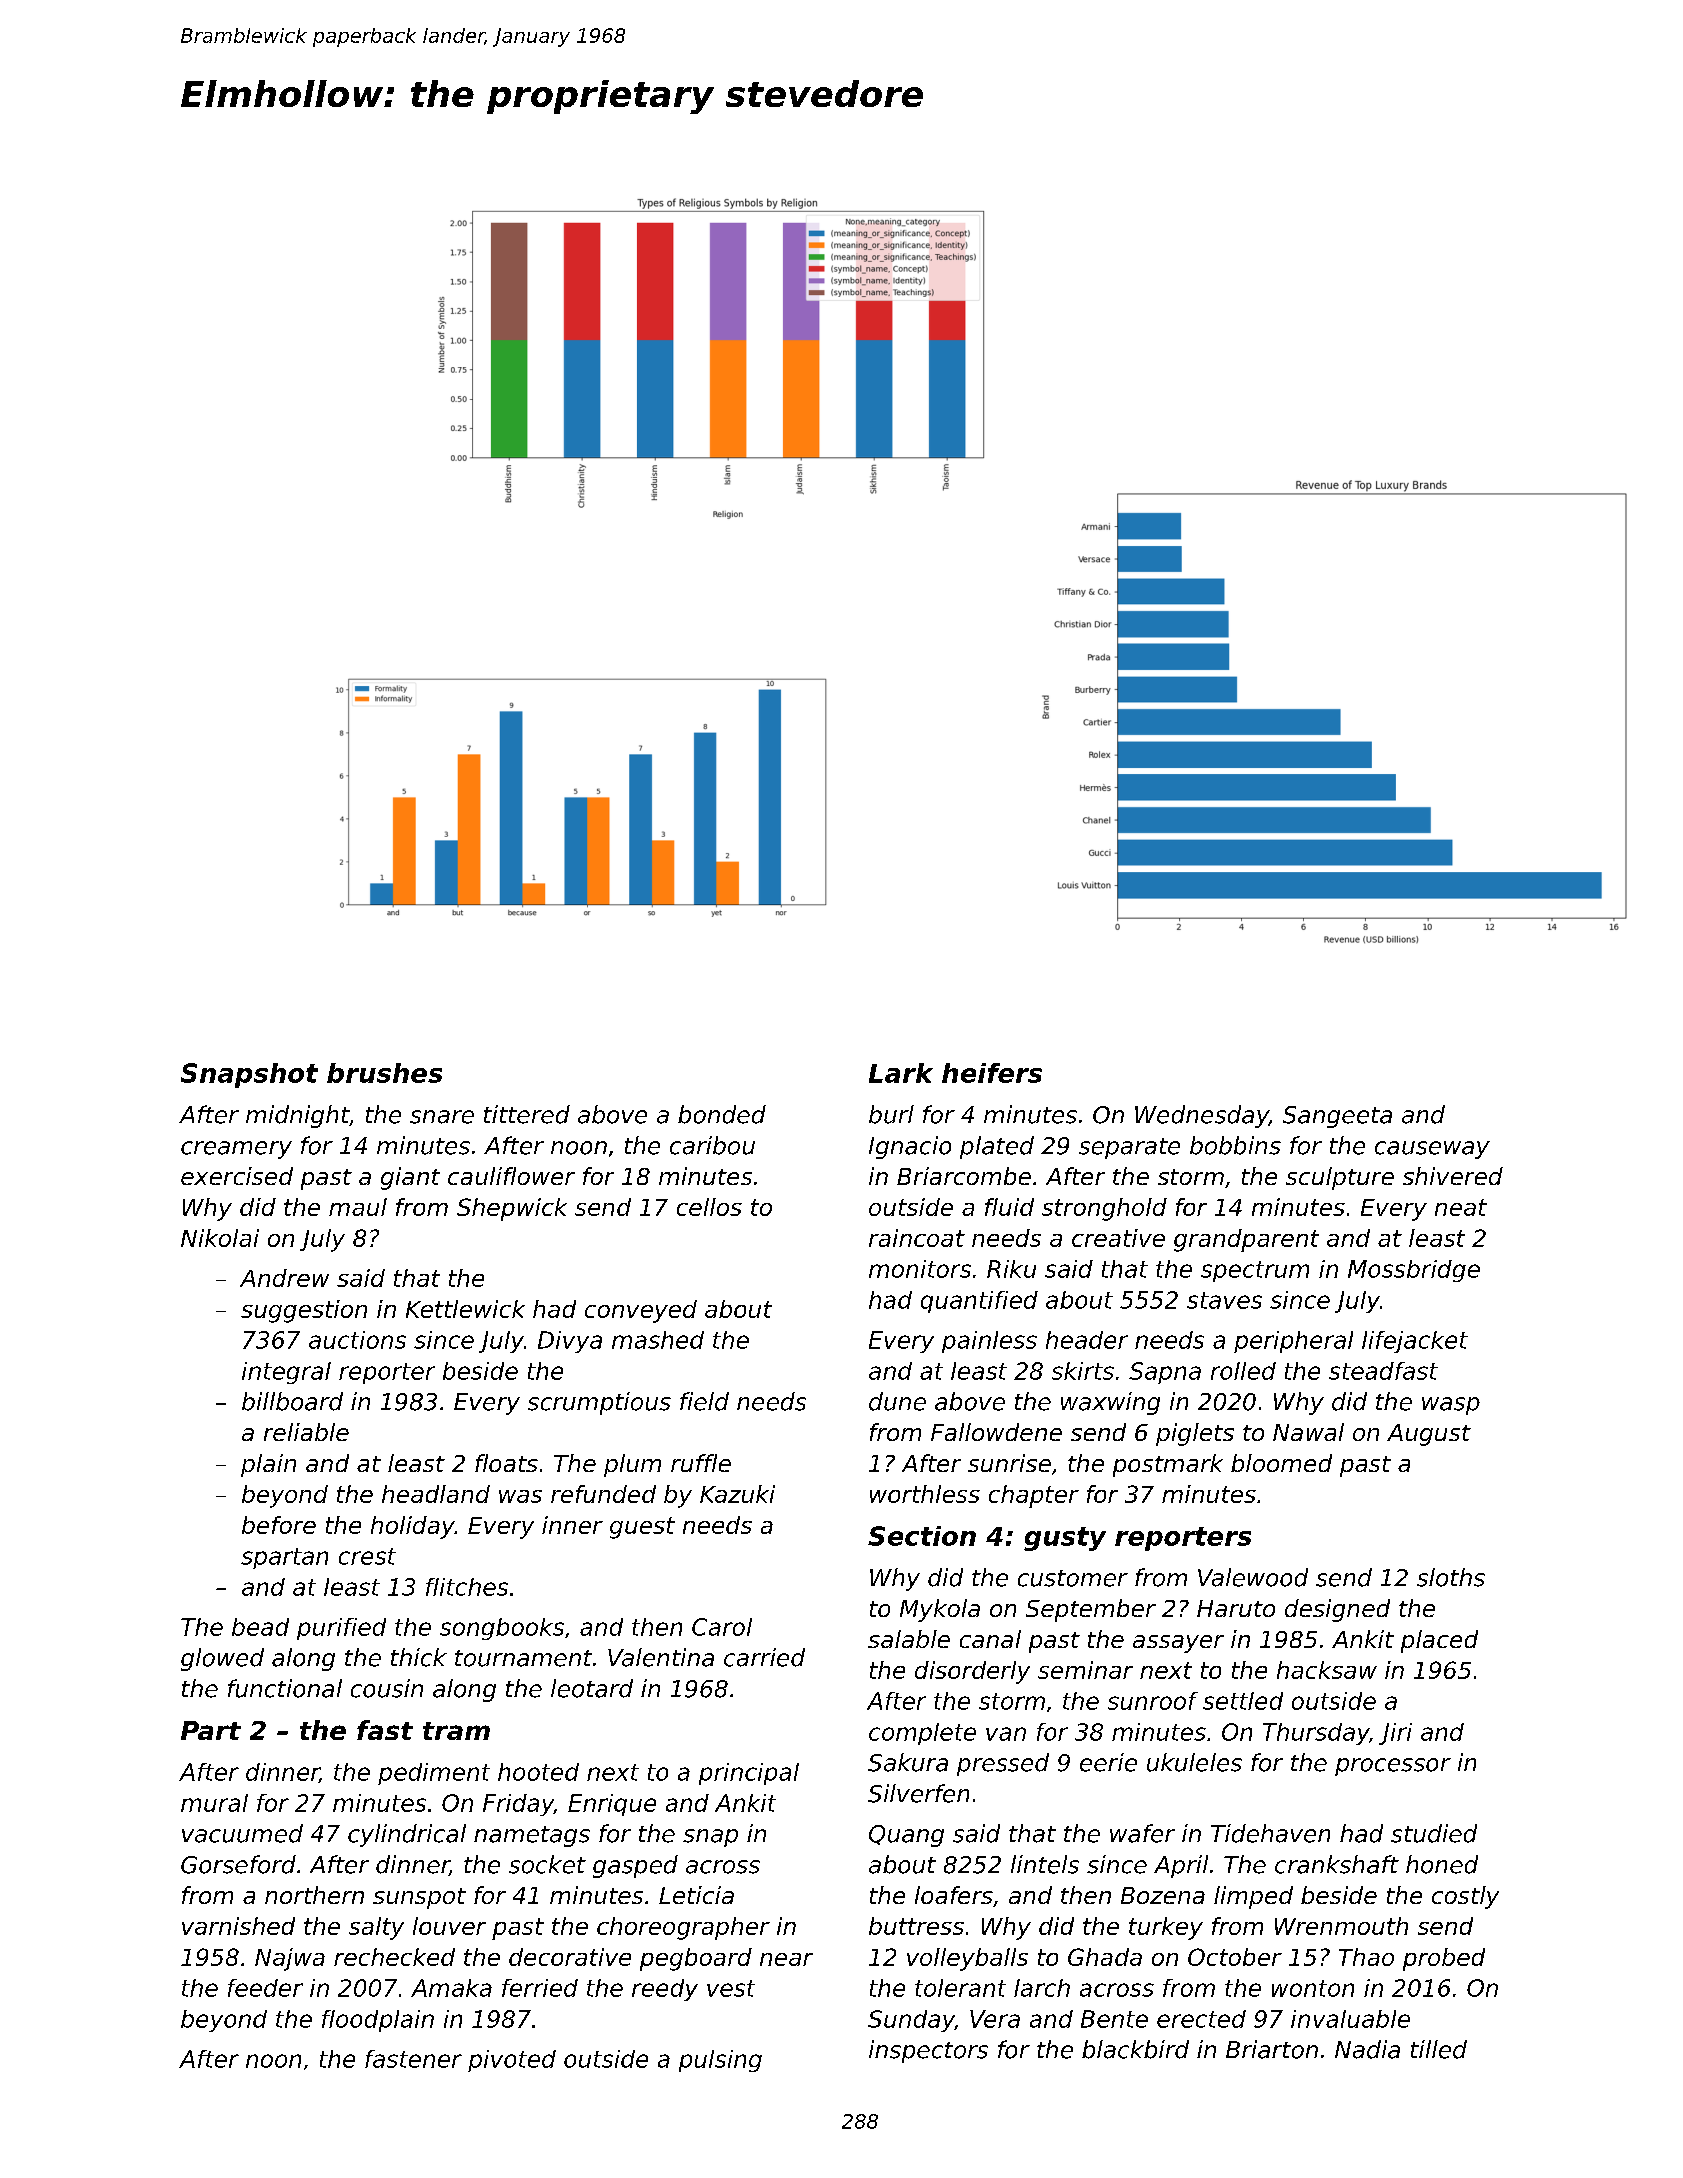  Describe the element at coordinates (419, 1657) in the image. I see `thick` at that location.
